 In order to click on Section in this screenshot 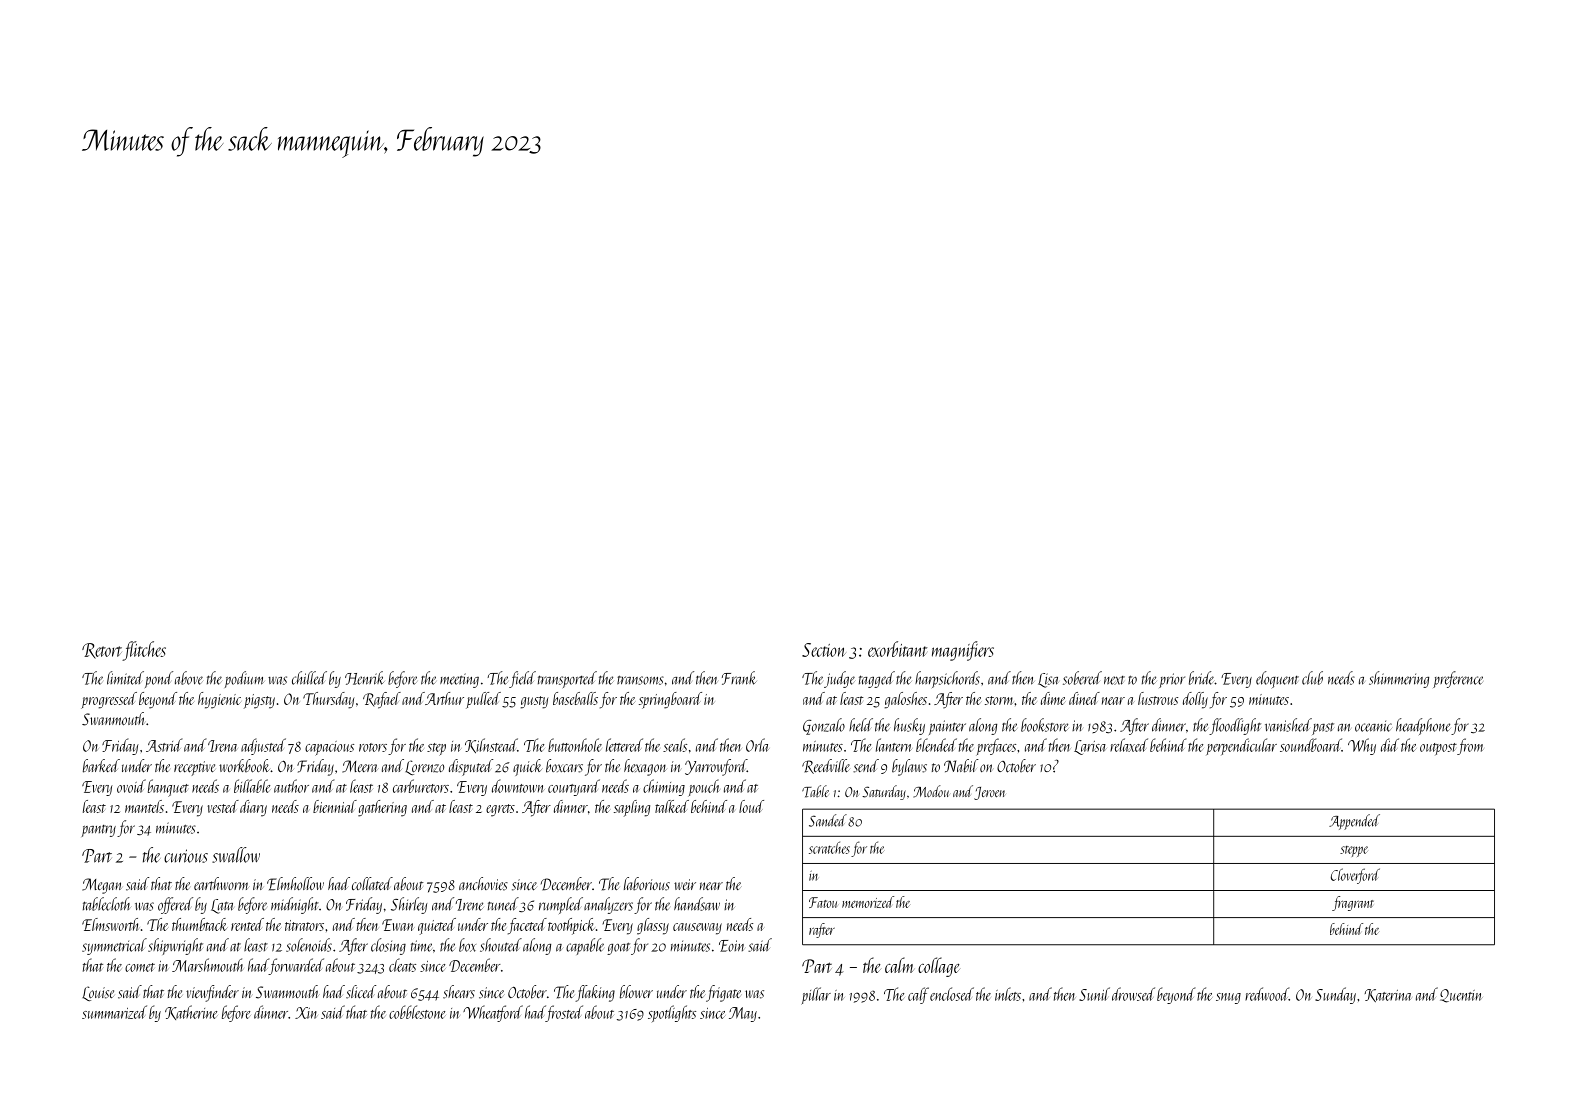, I will do `click(824, 650)`.
